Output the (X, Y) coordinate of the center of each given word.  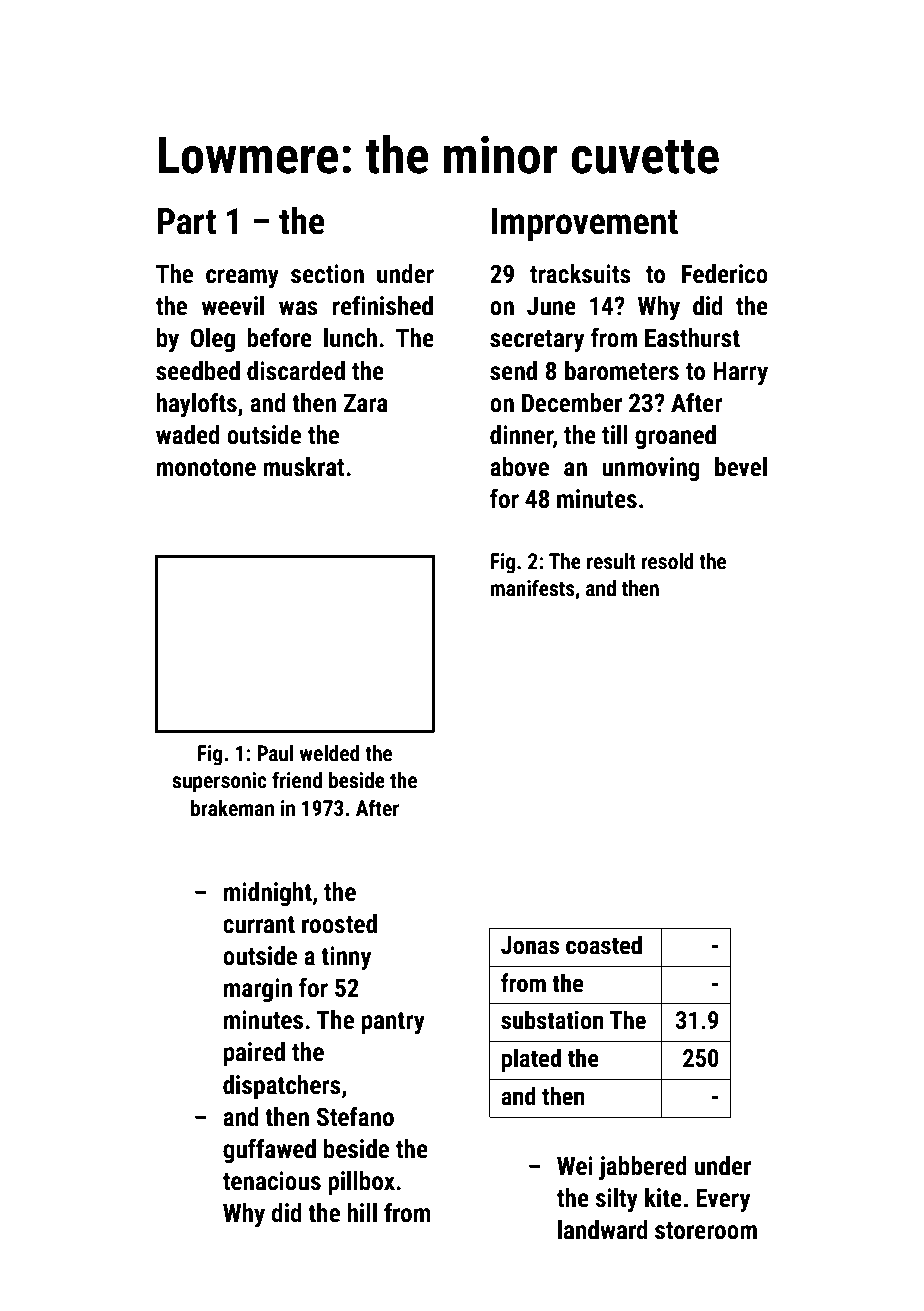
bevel (741, 467)
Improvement (585, 225)
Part (186, 221)
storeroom (706, 1231)
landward (603, 1230)
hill (362, 1212)
